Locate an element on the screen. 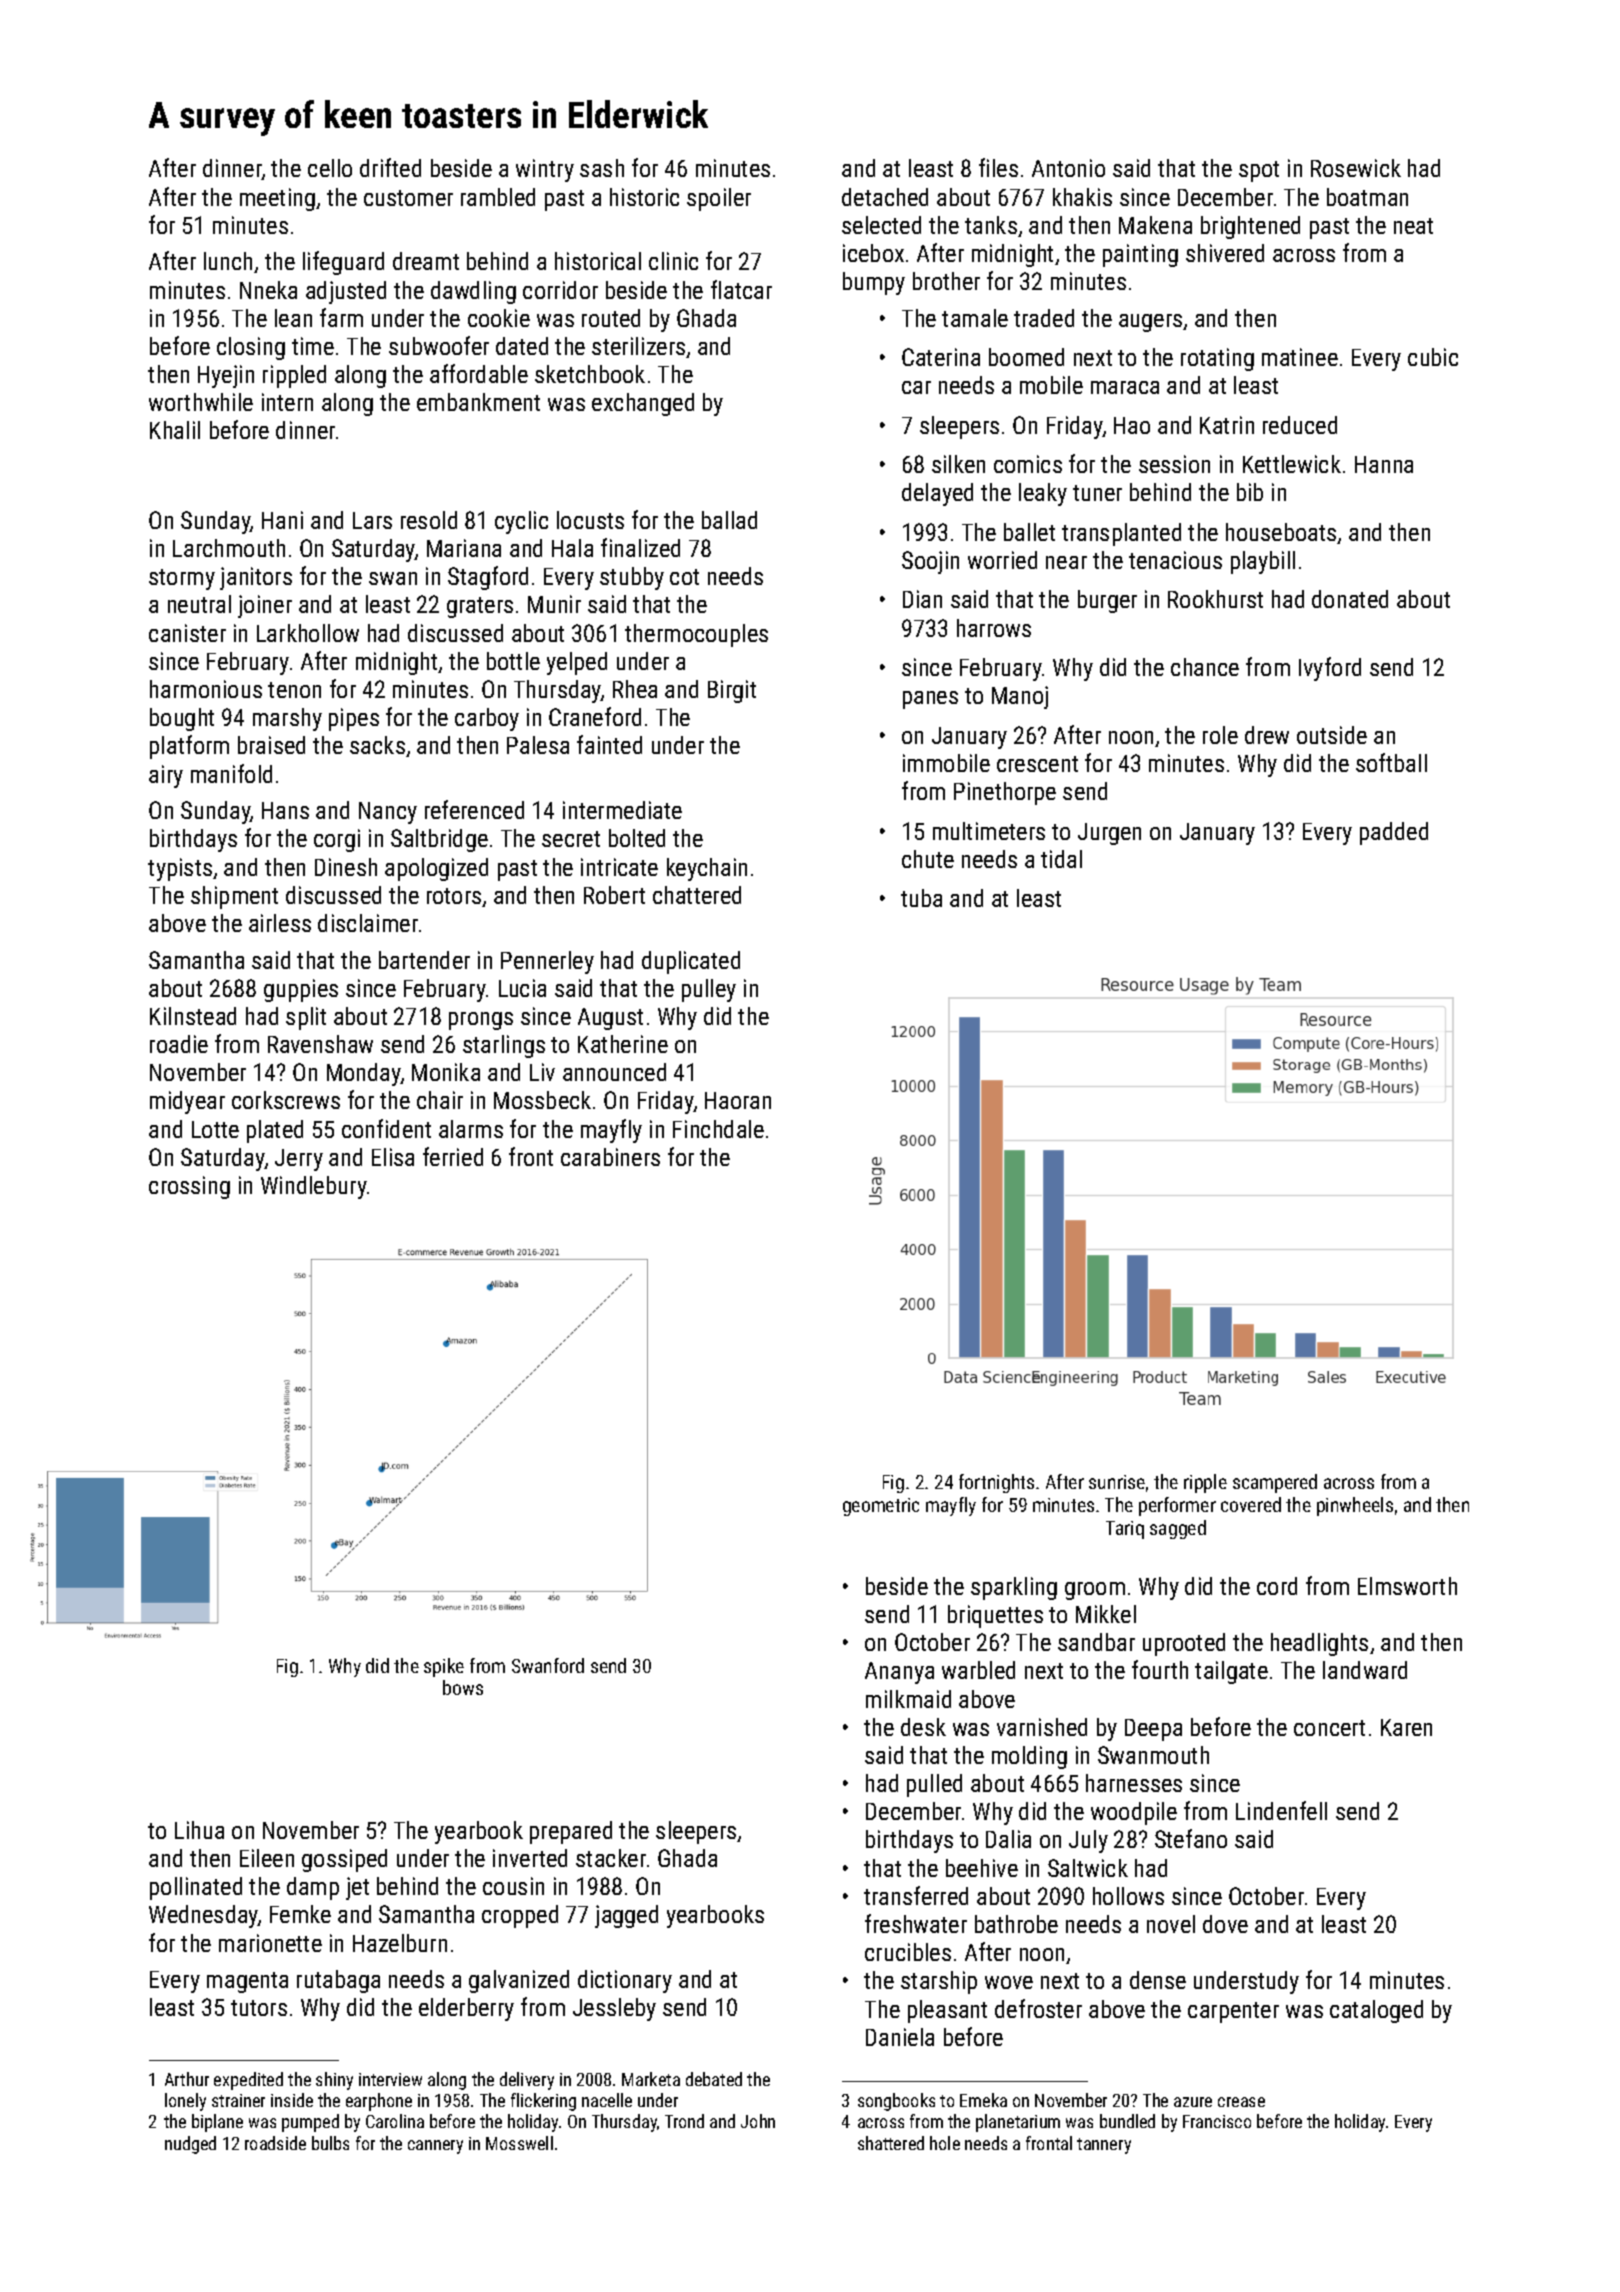  spot is located at coordinates (1259, 171).
